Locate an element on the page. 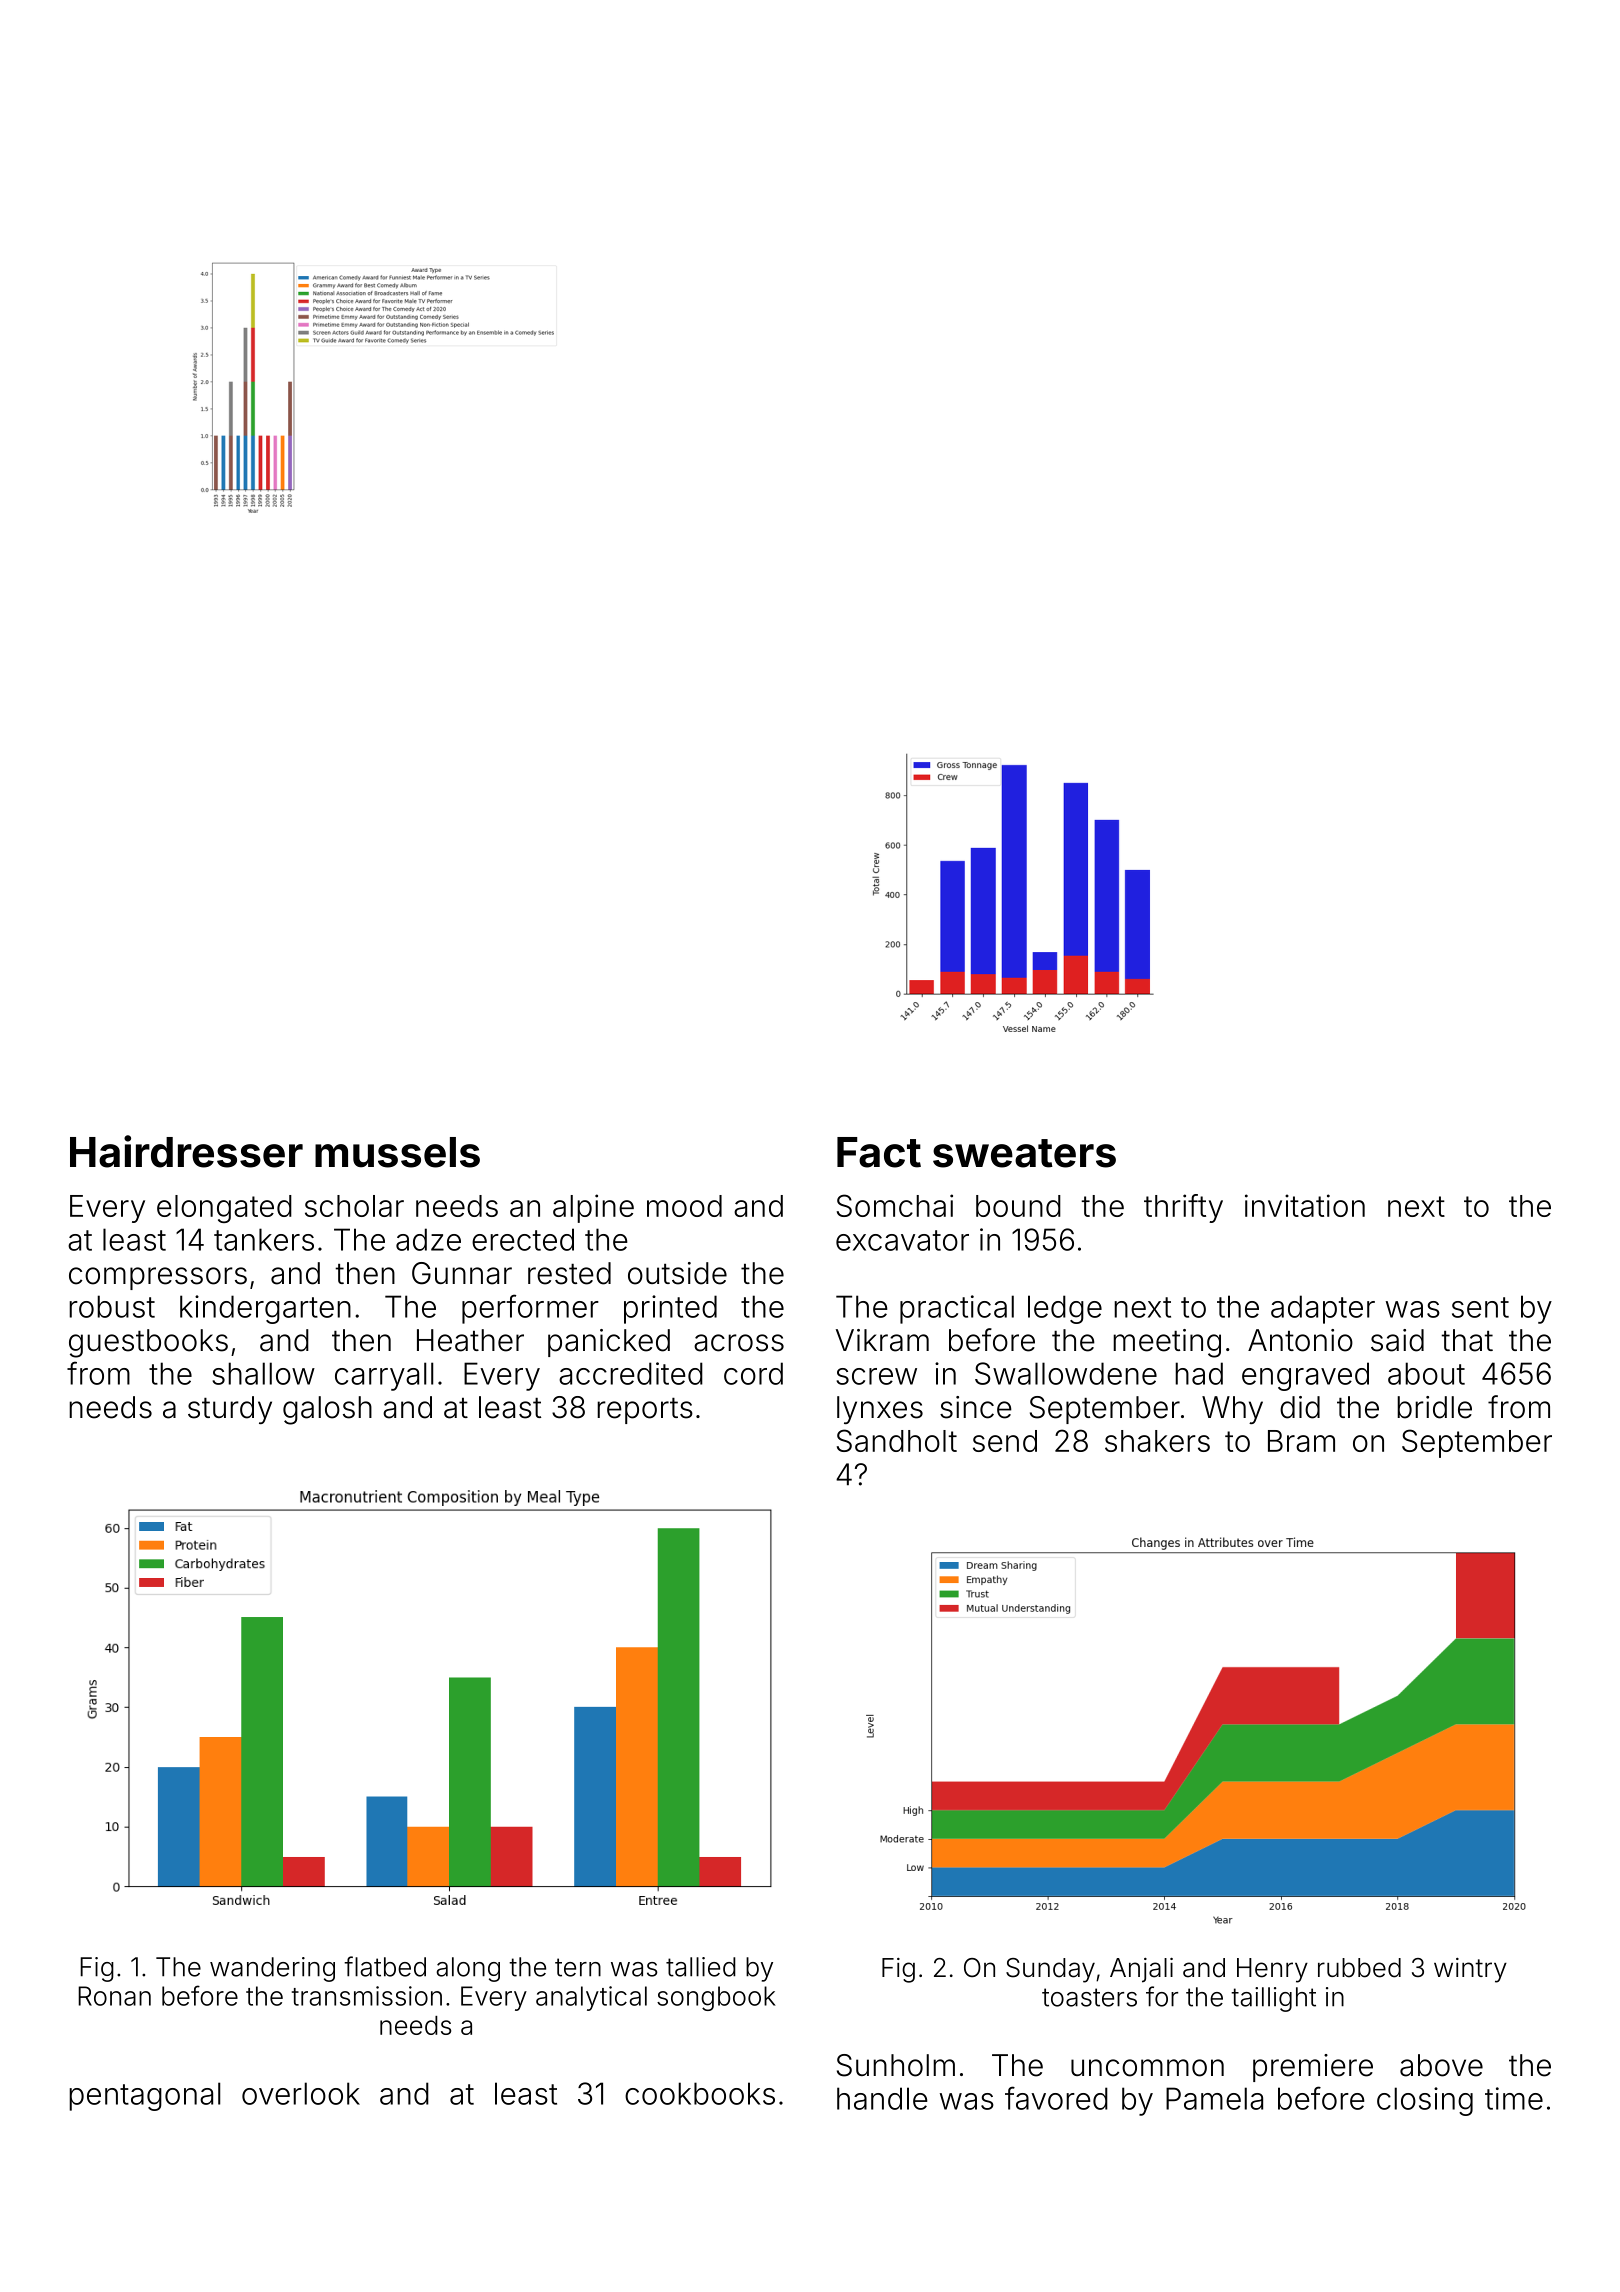  guestbooks is located at coordinates (148, 1343).
